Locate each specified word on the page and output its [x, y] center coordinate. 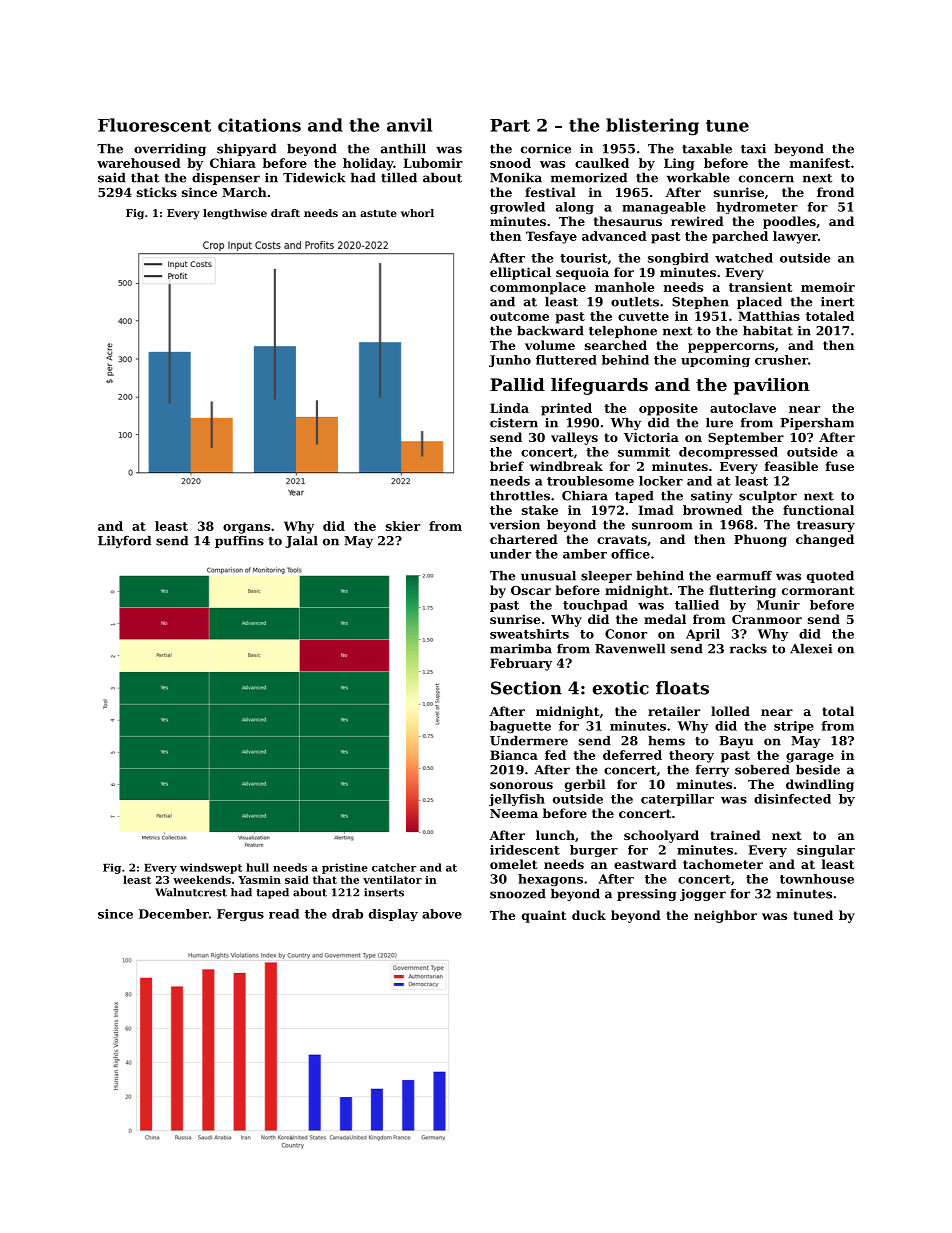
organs [246, 529]
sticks [157, 192]
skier [403, 526]
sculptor [768, 497]
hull [257, 867]
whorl [417, 213]
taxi [753, 149]
